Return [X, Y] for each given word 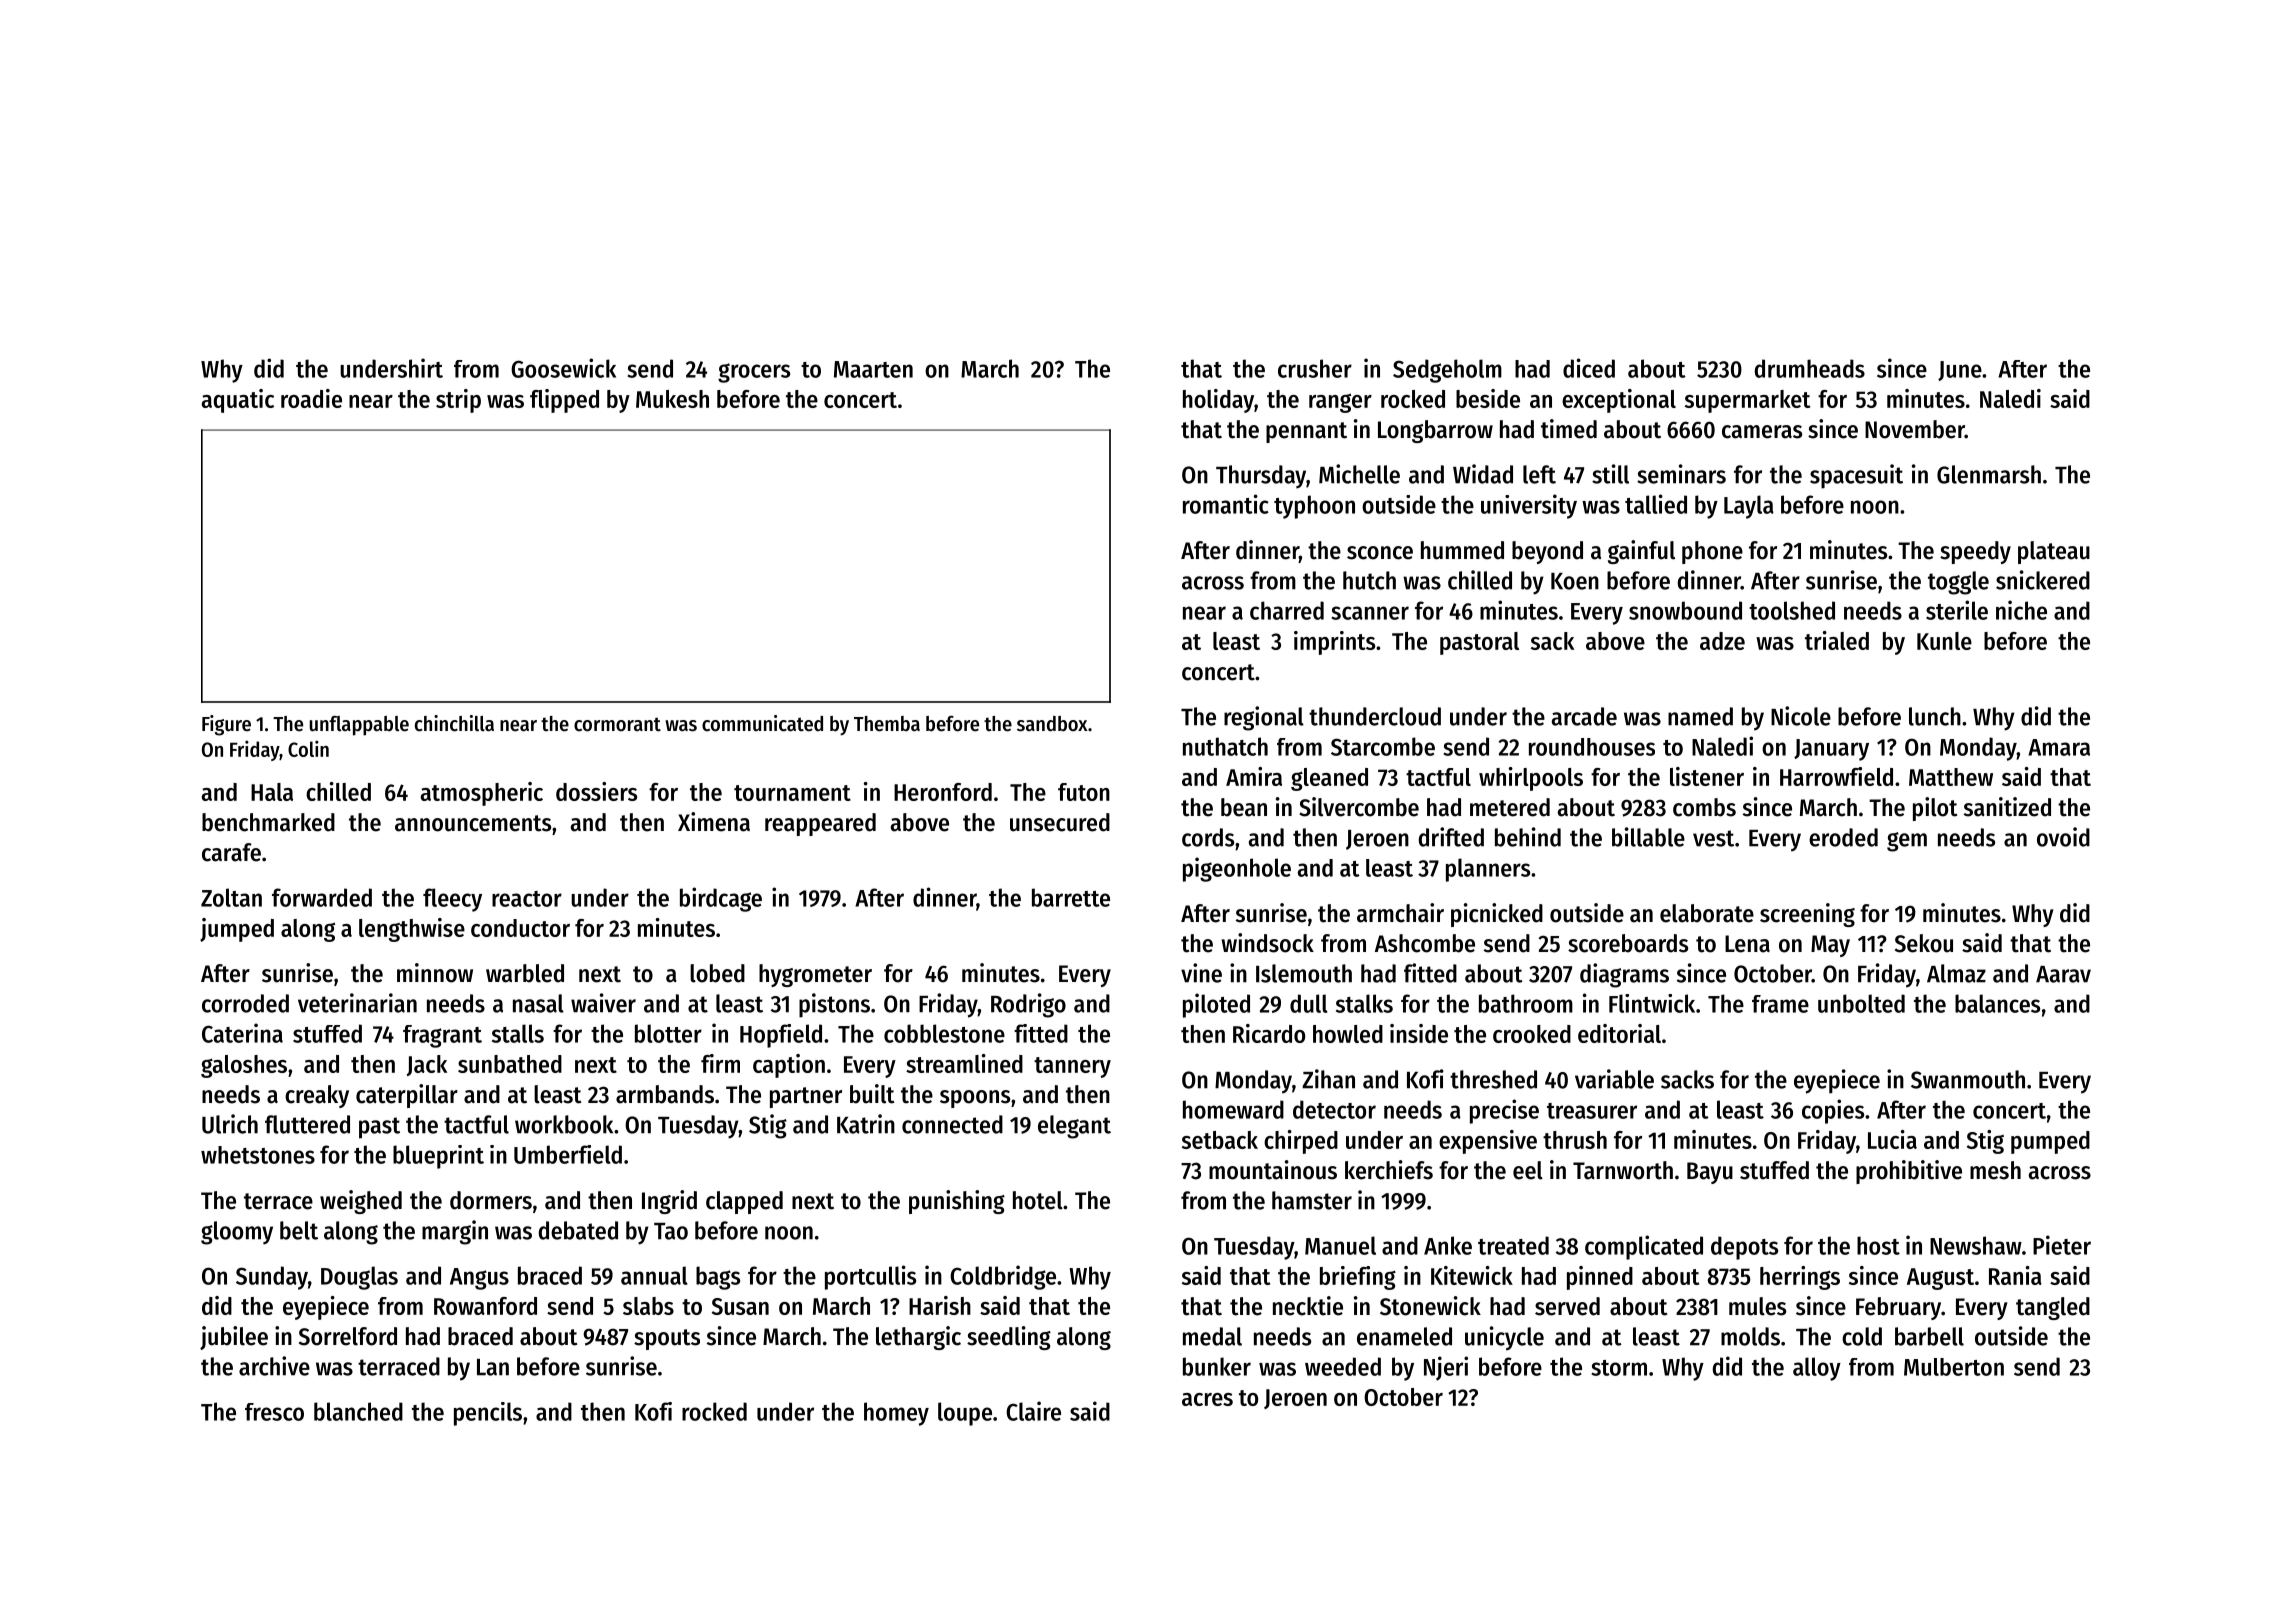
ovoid [2063, 837]
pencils [488, 1414]
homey [896, 1414]
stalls [518, 1033]
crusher [1315, 368]
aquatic [238, 401]
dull [1309, 1003]
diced [1589, 368]
